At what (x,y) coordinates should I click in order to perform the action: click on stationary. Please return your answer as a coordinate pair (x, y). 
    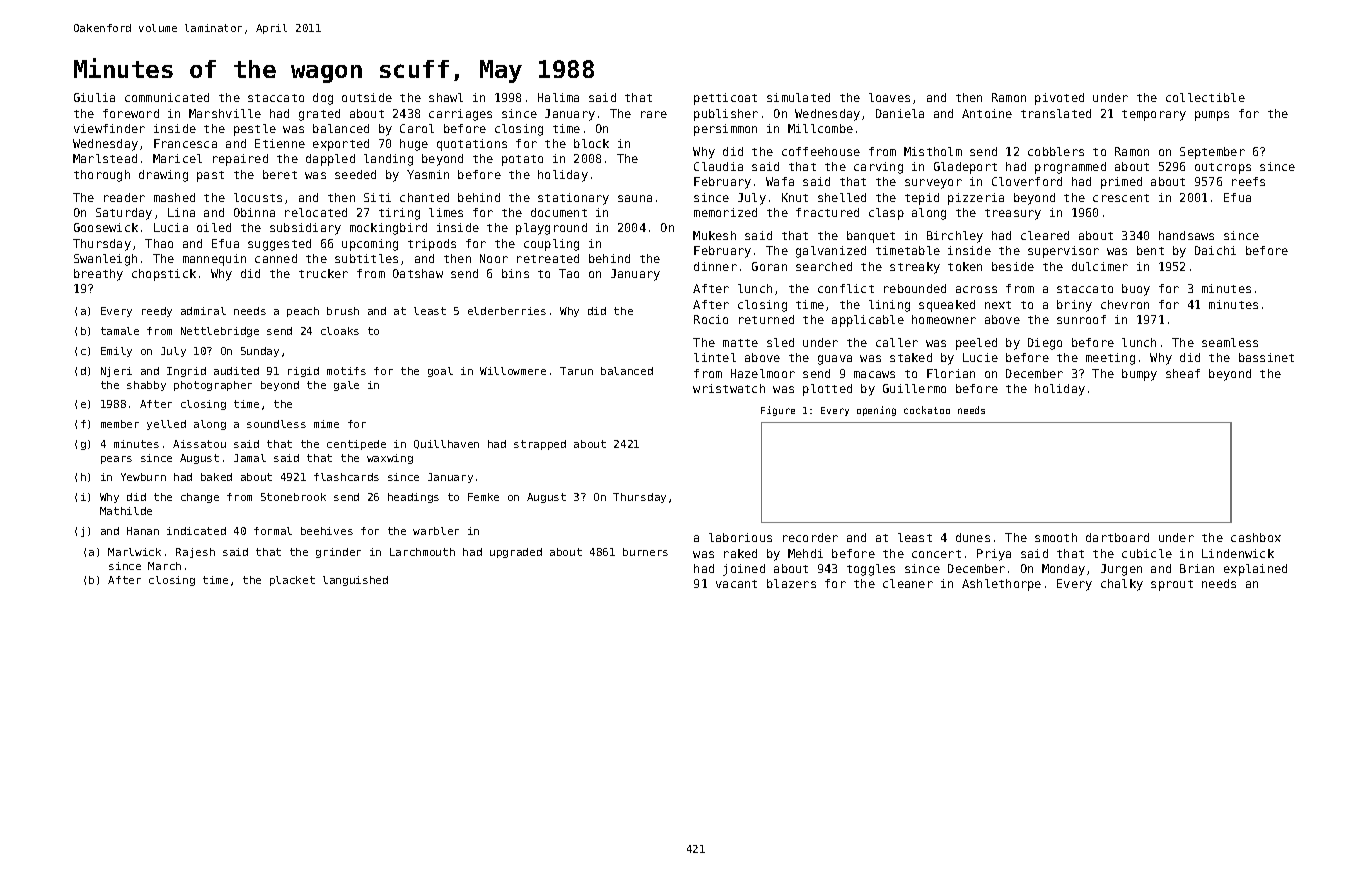
    Looking at the image, I should click on (573, 199).
